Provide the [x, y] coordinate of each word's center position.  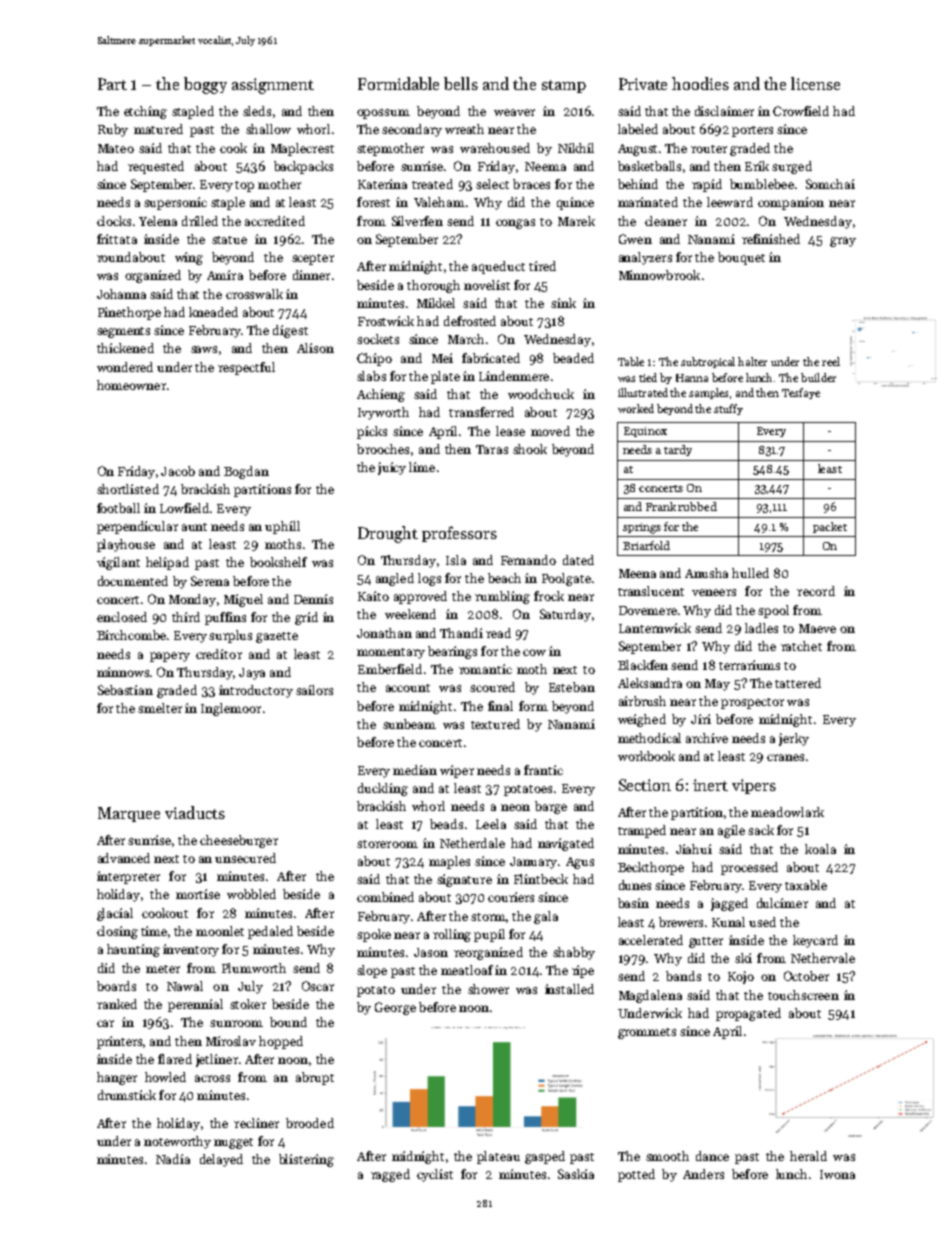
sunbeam [409, 724]
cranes [785, 757]
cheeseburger [239, 841]
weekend [410, 614]
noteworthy [177, 1142]
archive [707, 738]
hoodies [700, 83]
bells [461, 83]
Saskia [576, 1174]
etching [145, 112]
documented [133, 581]
